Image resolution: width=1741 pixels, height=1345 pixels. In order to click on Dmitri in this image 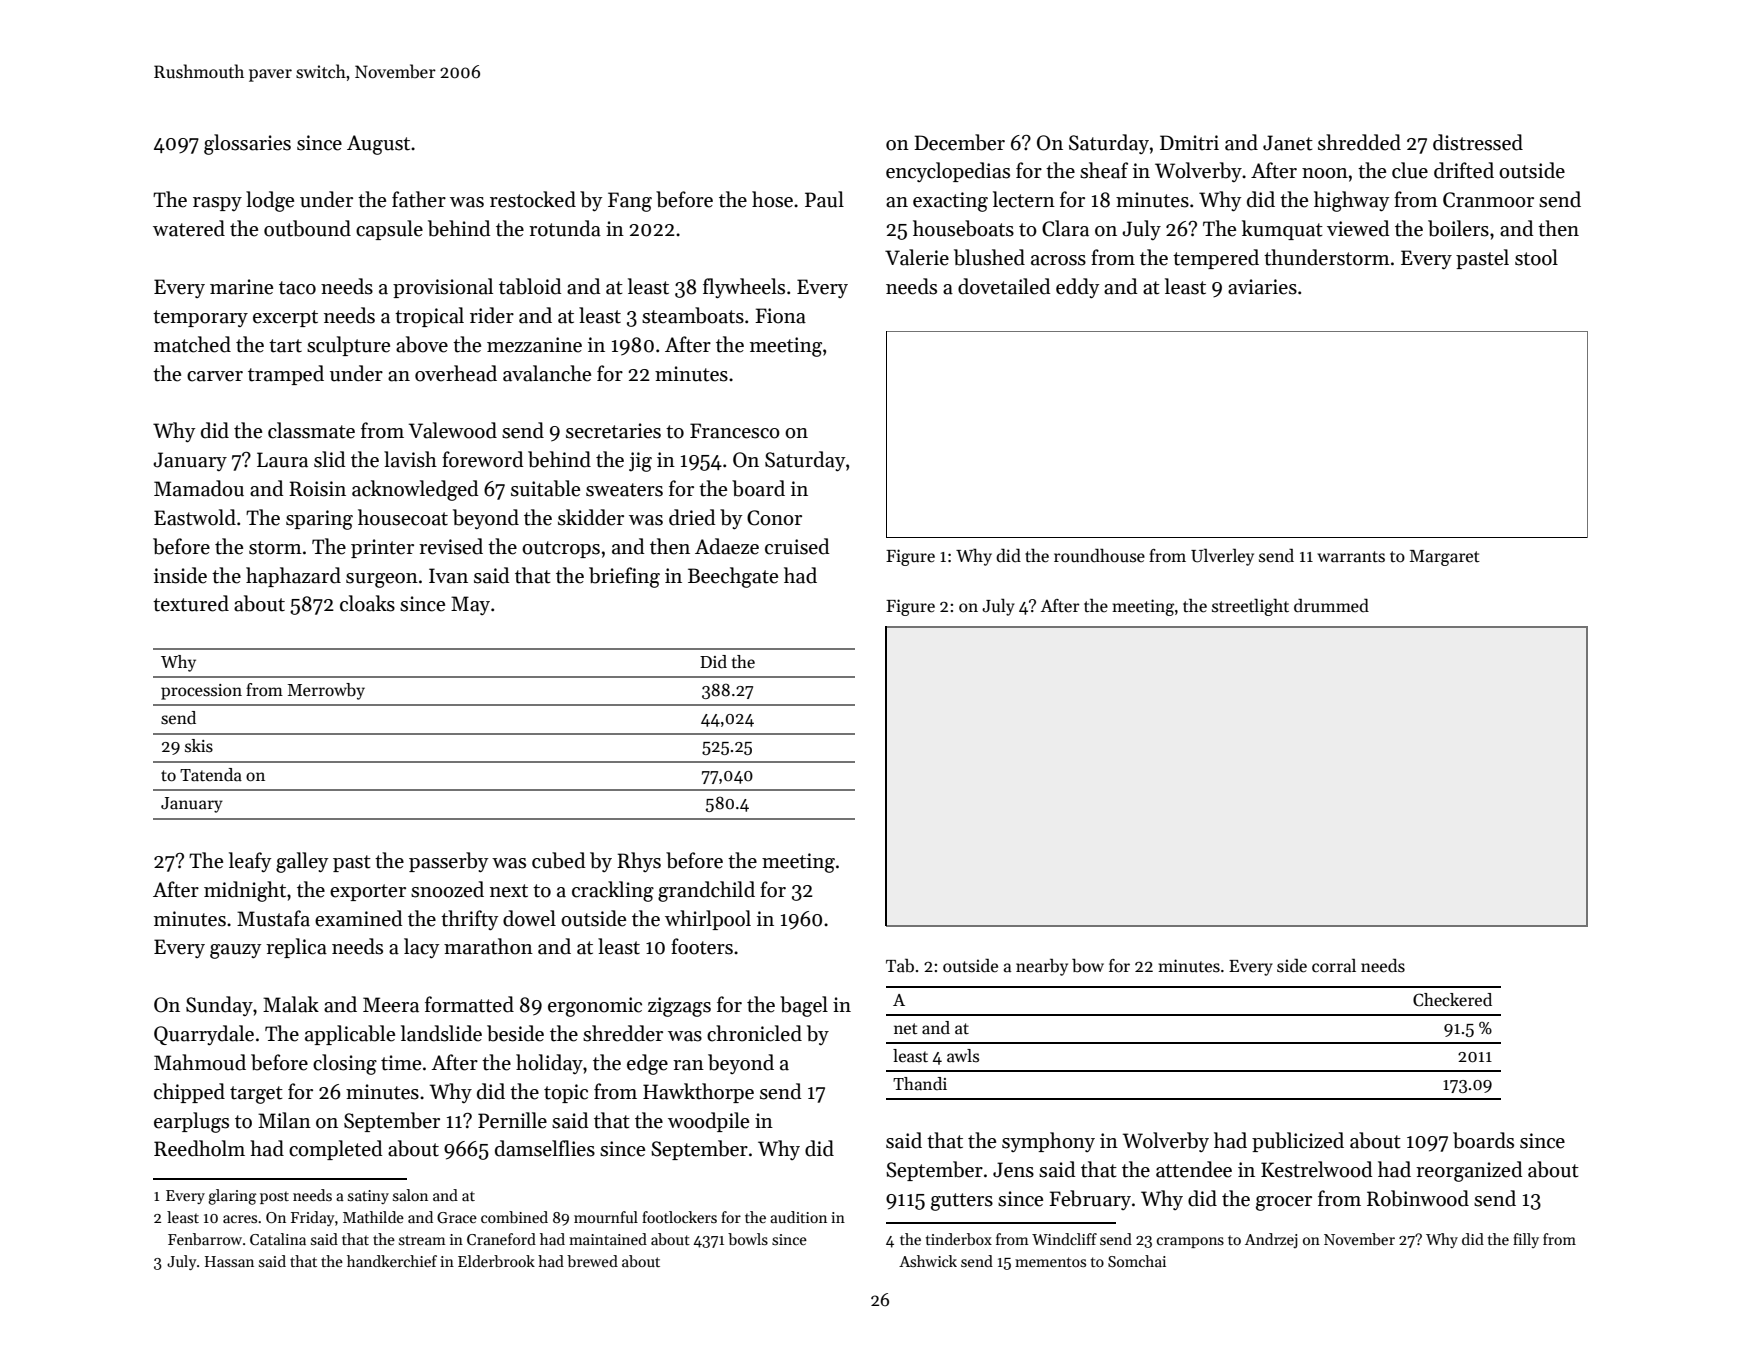, I will do `click(1189, 143)`.
